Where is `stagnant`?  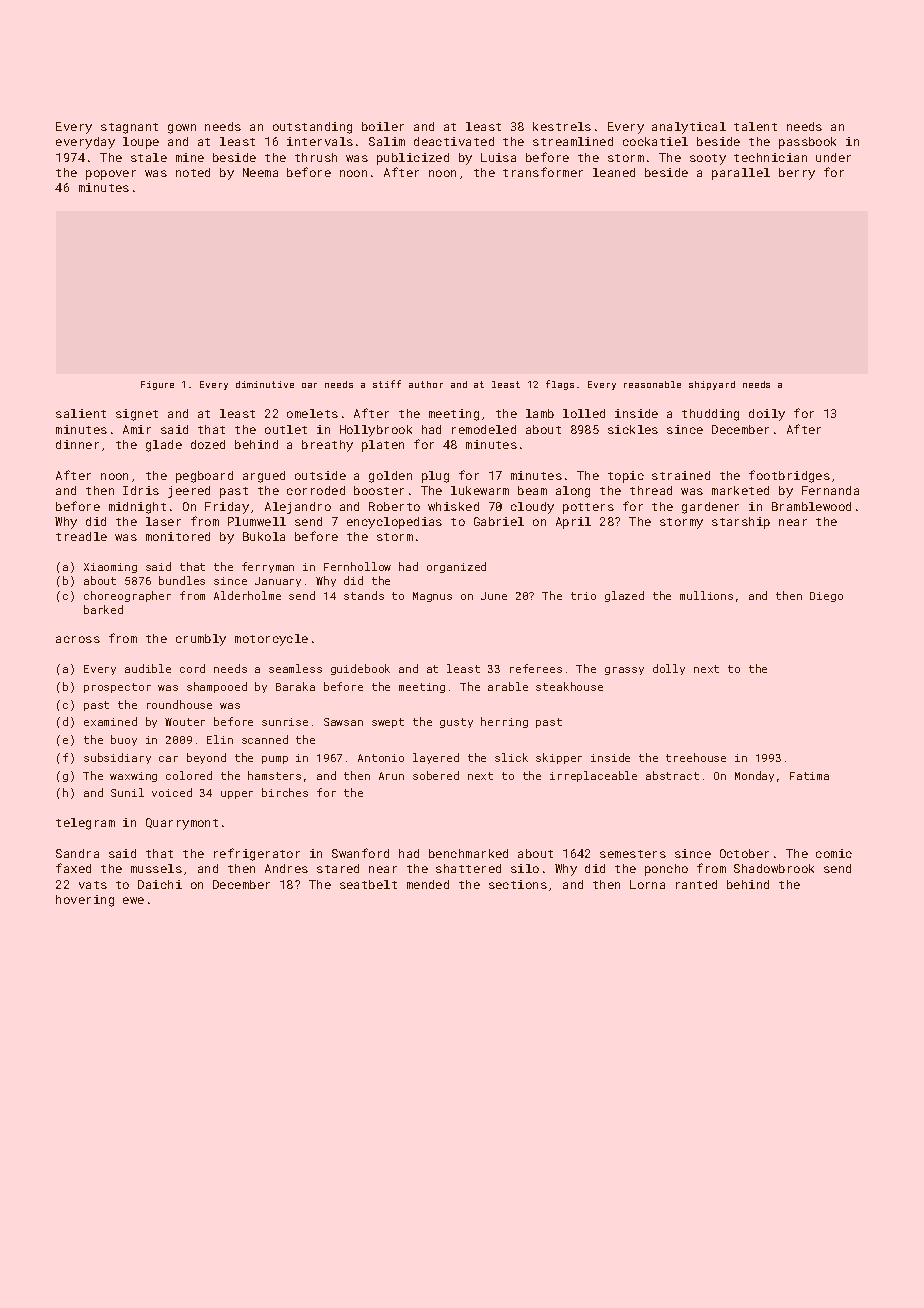
stagnant is located at coordinates (129, 128).
